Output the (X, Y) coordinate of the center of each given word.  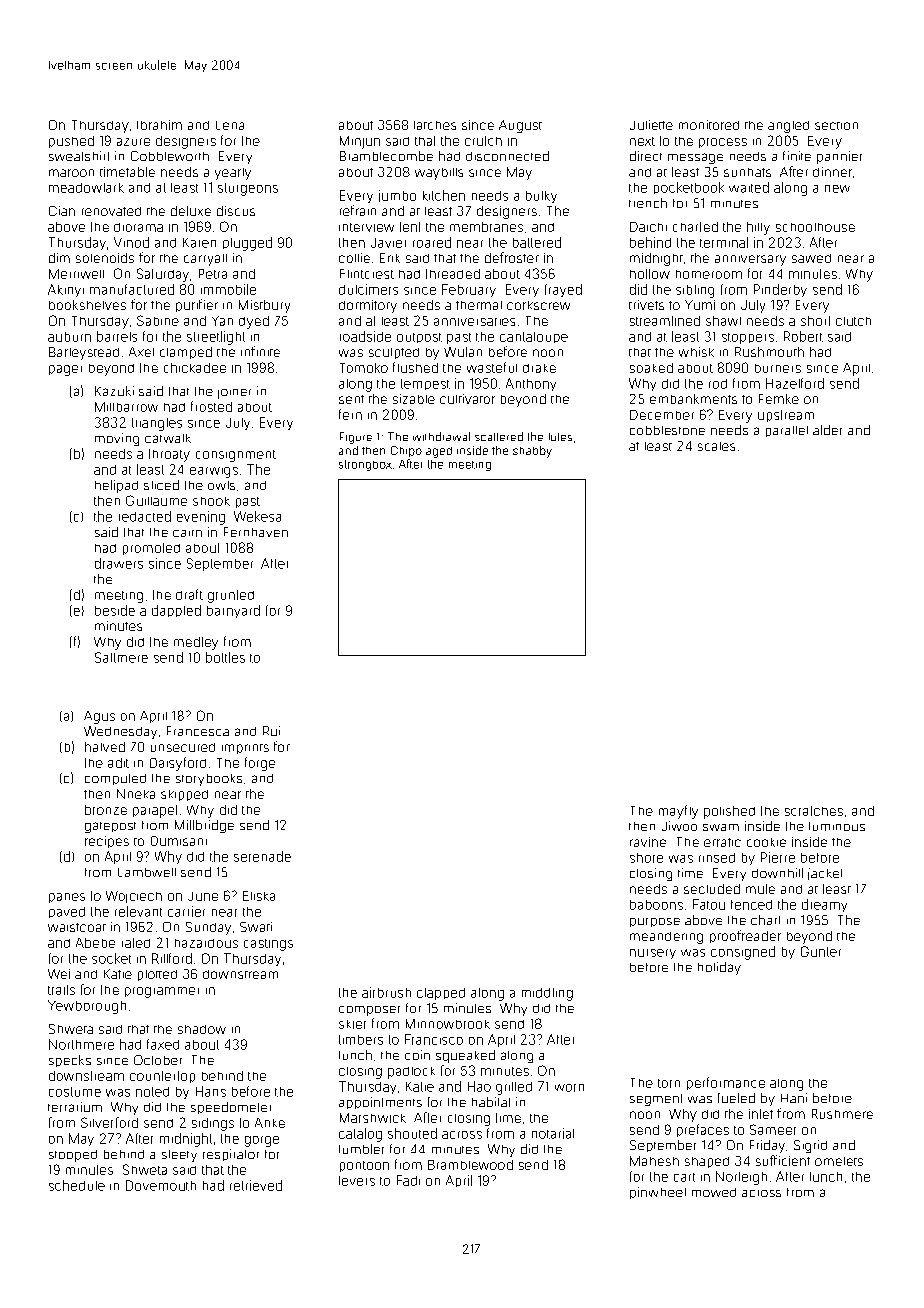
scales (716, 446)
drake (539, 368)
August (520, 126)
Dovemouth (161, 1185)
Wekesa (257, 516)
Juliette (651, 125)
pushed (71, 142)
